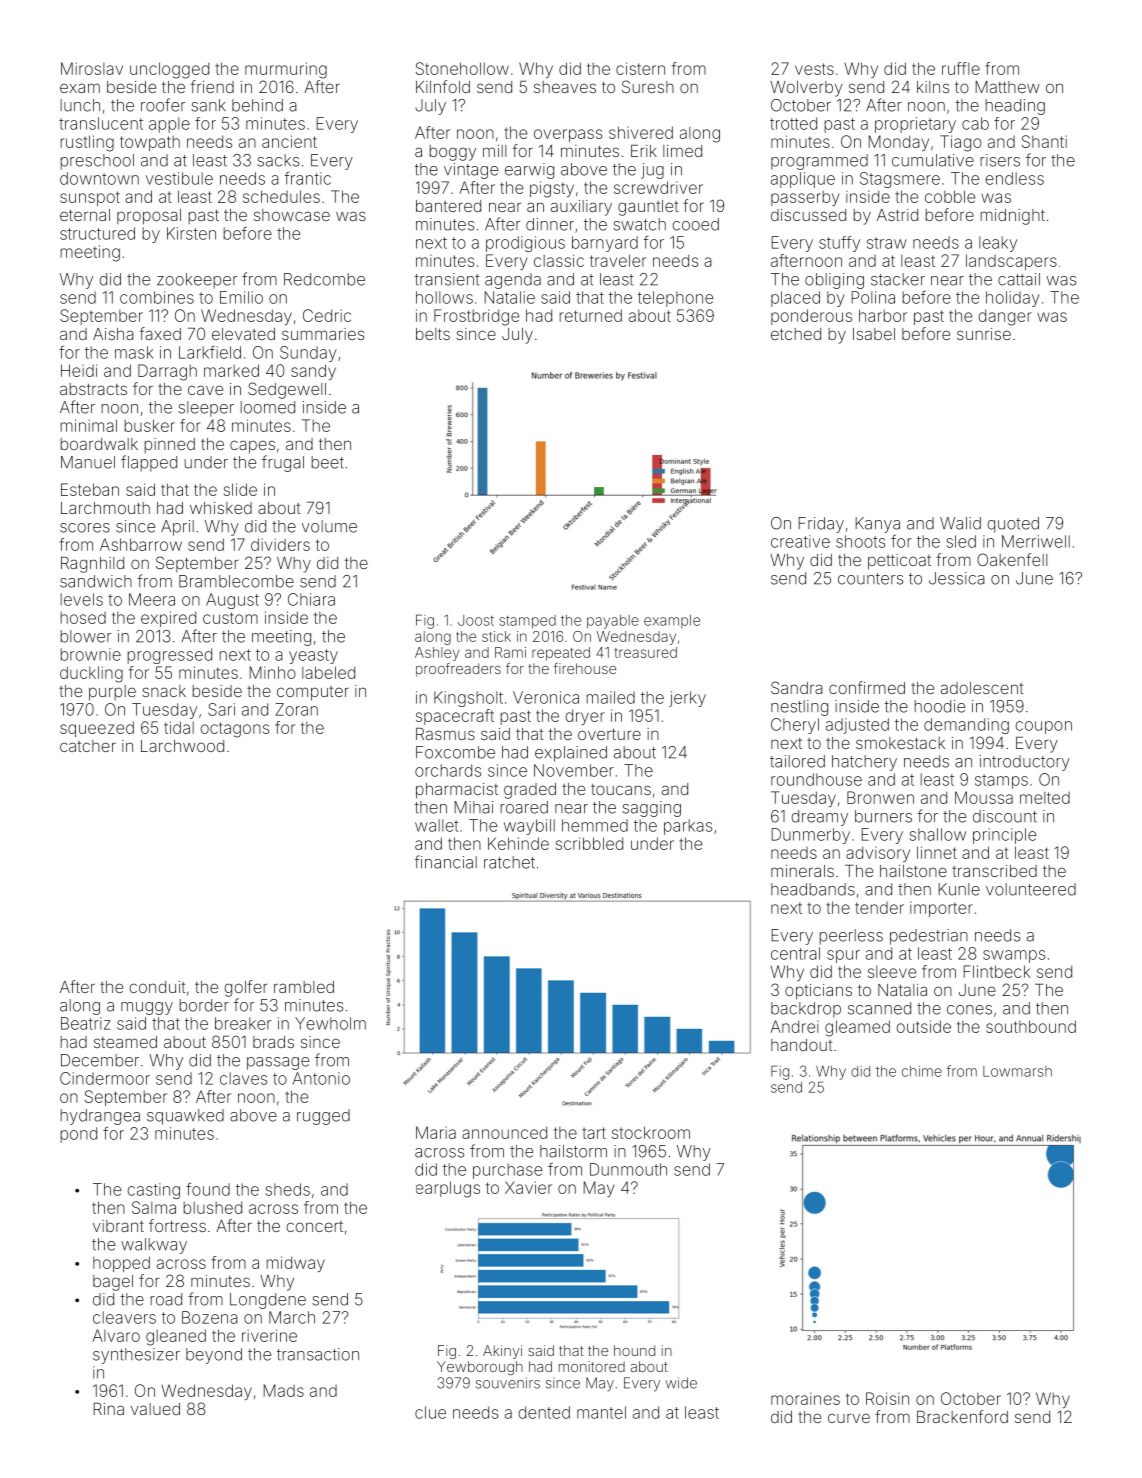 The height and width of the screenshot is (1478, 1142). What do you see at coordinates (134, 352) in the screenshot?
I see `mask` at bounding box center [134, 352].
